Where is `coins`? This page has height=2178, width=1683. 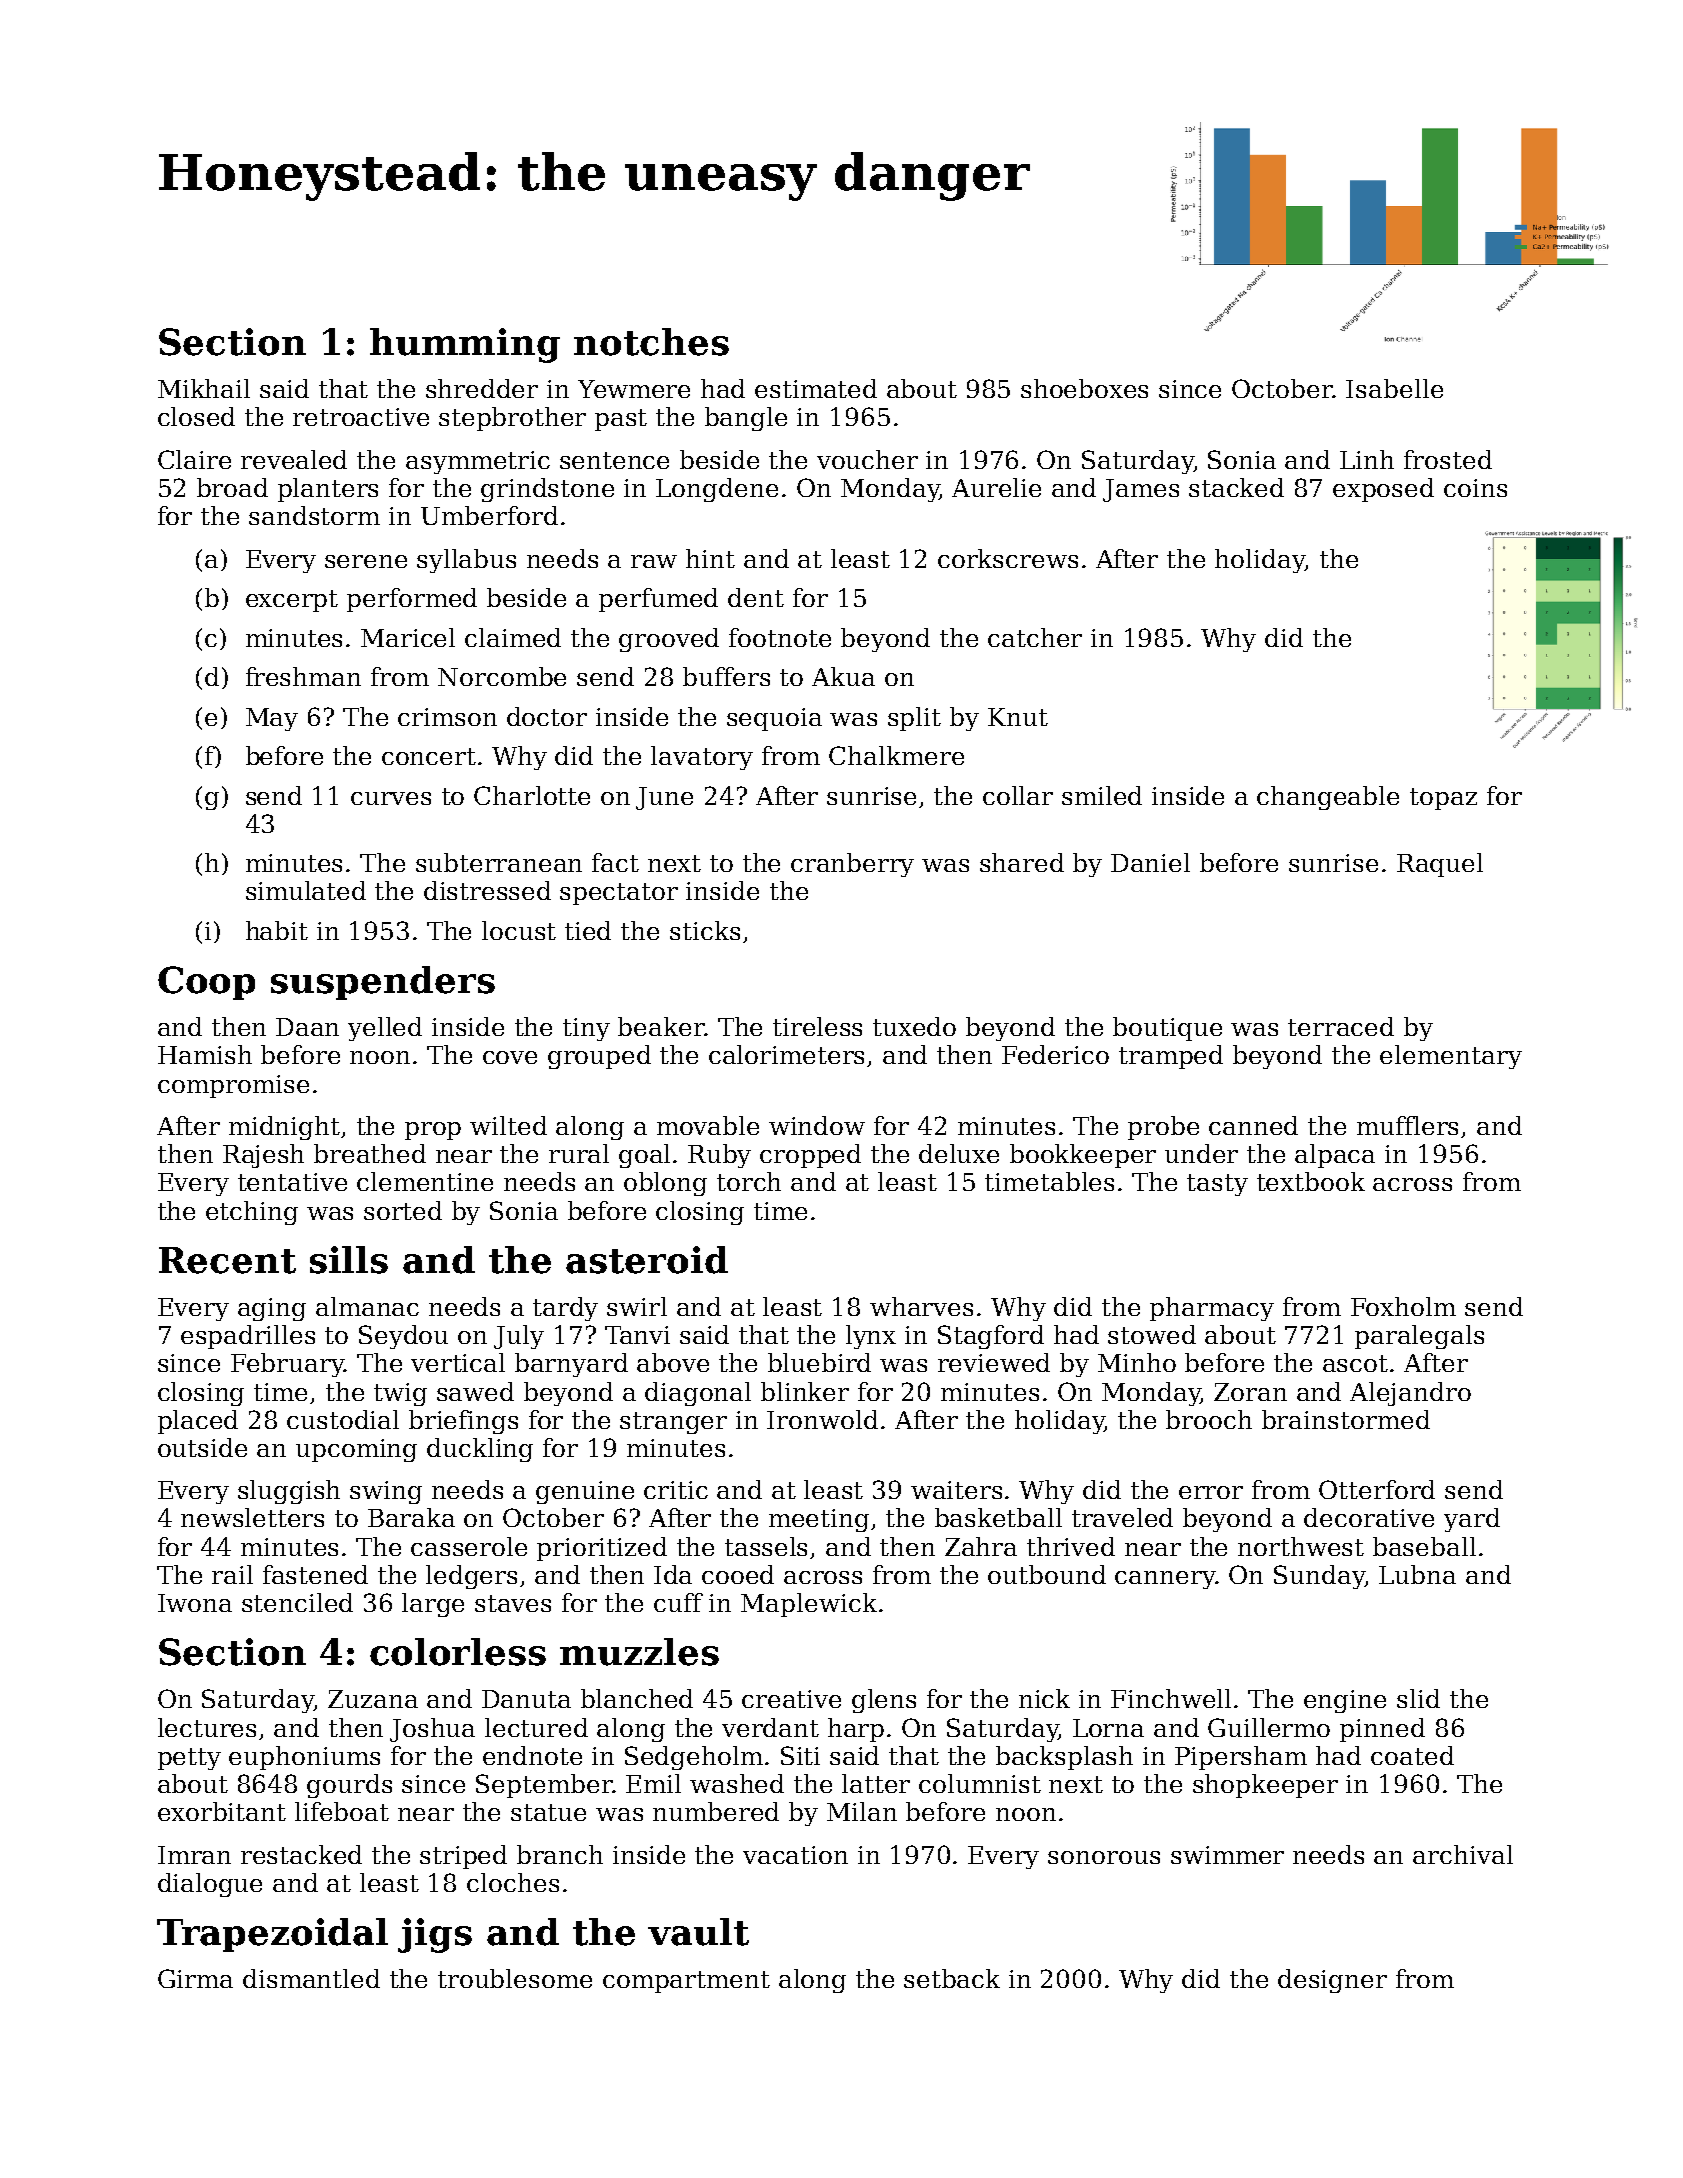
coins is located at coordinates (1475, 488).
